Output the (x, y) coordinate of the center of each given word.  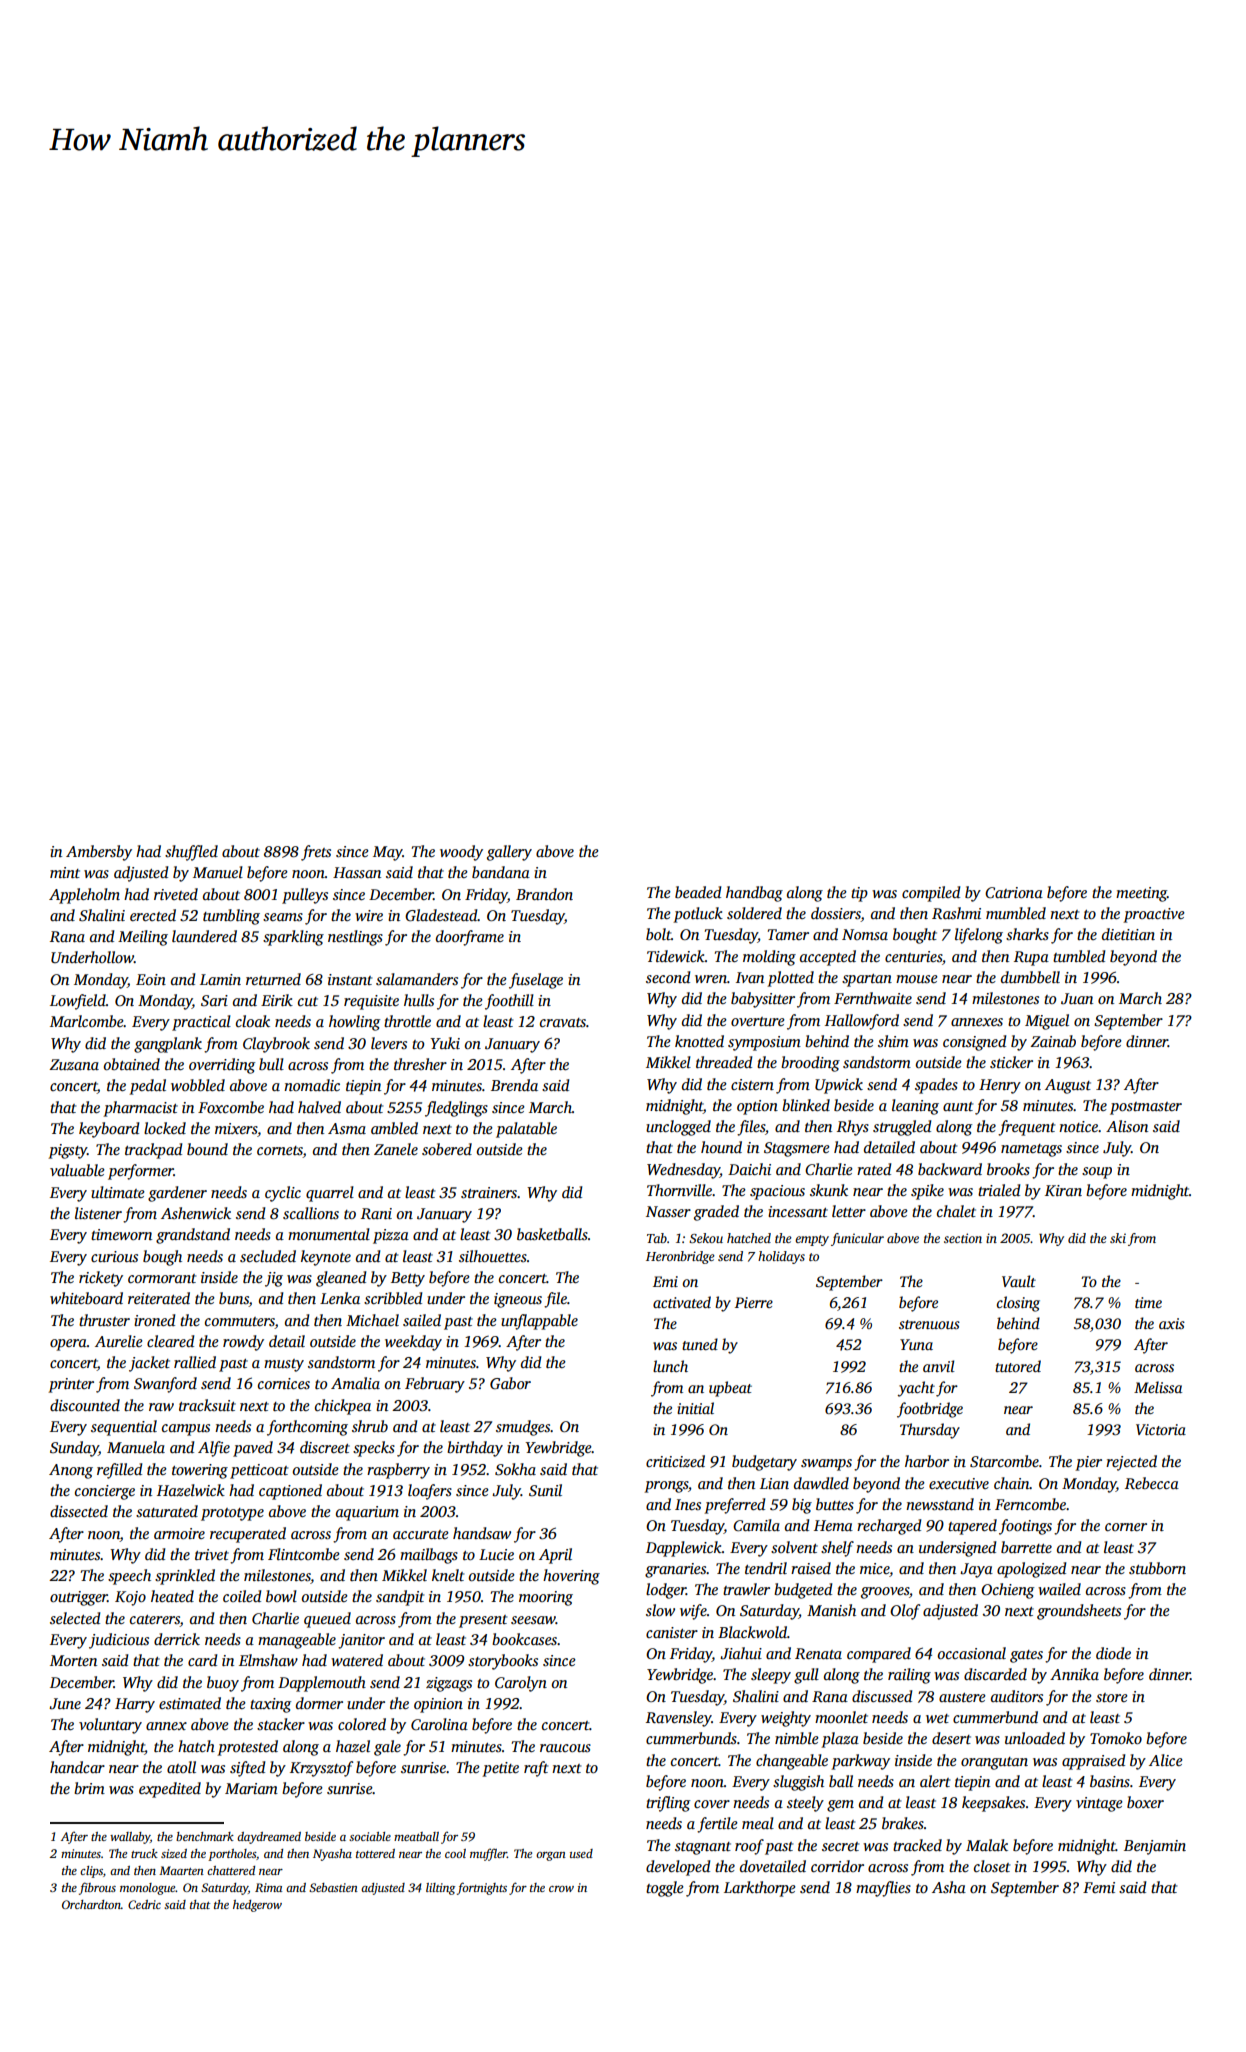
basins (1110, 1781)
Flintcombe (304, 1554)
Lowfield (78, 1002)
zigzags (449, 1684)
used (581, 1853)
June (65, 1704)
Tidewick (676, 956)
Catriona (1014, 893)
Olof (905, 1612)
